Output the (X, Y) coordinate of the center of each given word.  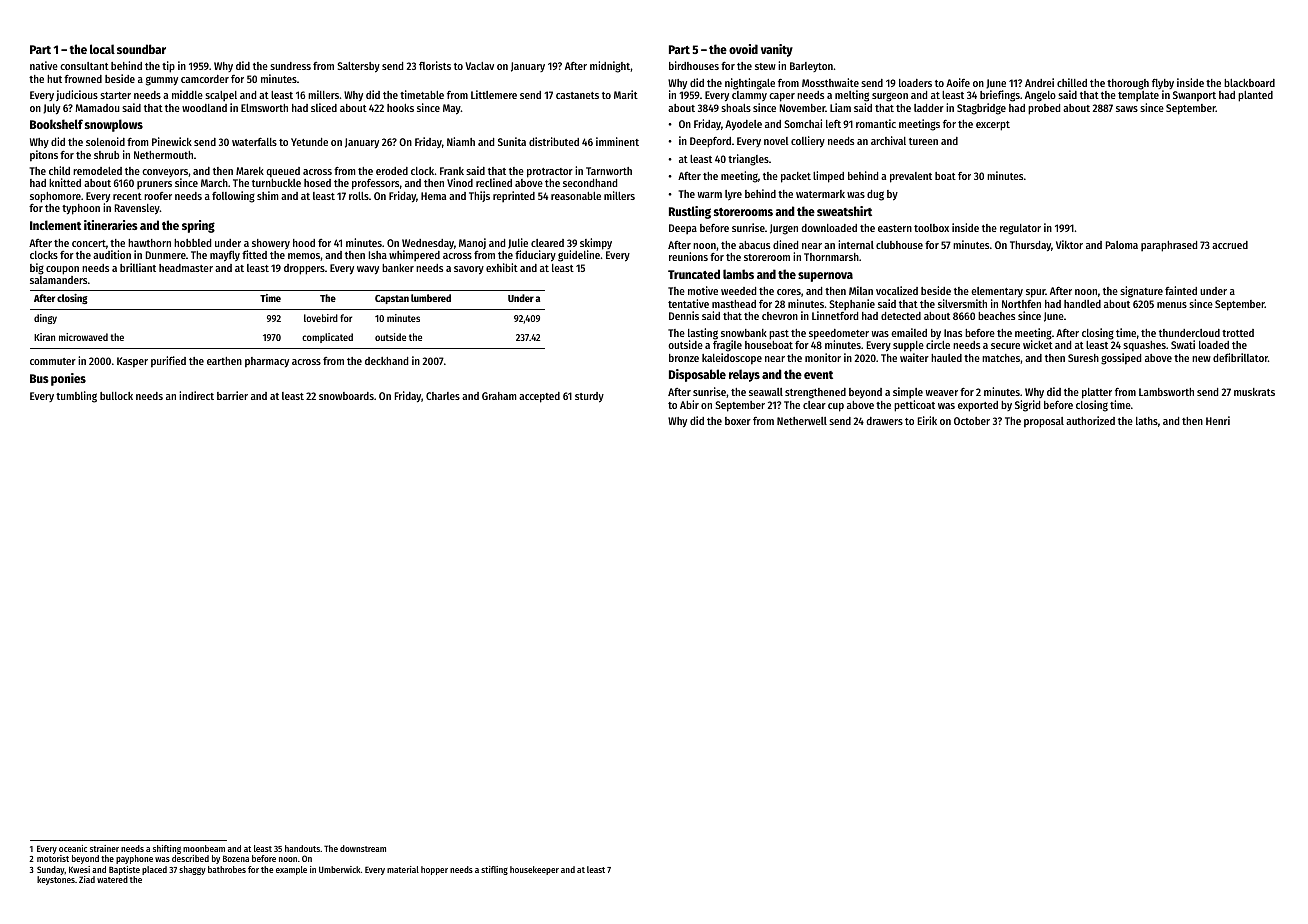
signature (1141, 292)
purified (168, 362)
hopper (434, 870)
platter (1097, 393)
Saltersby (358, 67)
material (403, 869)
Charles (443, 396)
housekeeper (534, 870)
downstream (363, 848)
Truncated (694, 274)
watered (112, 879)
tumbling (76, 397)
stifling (494, 870)
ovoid (743, 49)
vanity (777, 50)
